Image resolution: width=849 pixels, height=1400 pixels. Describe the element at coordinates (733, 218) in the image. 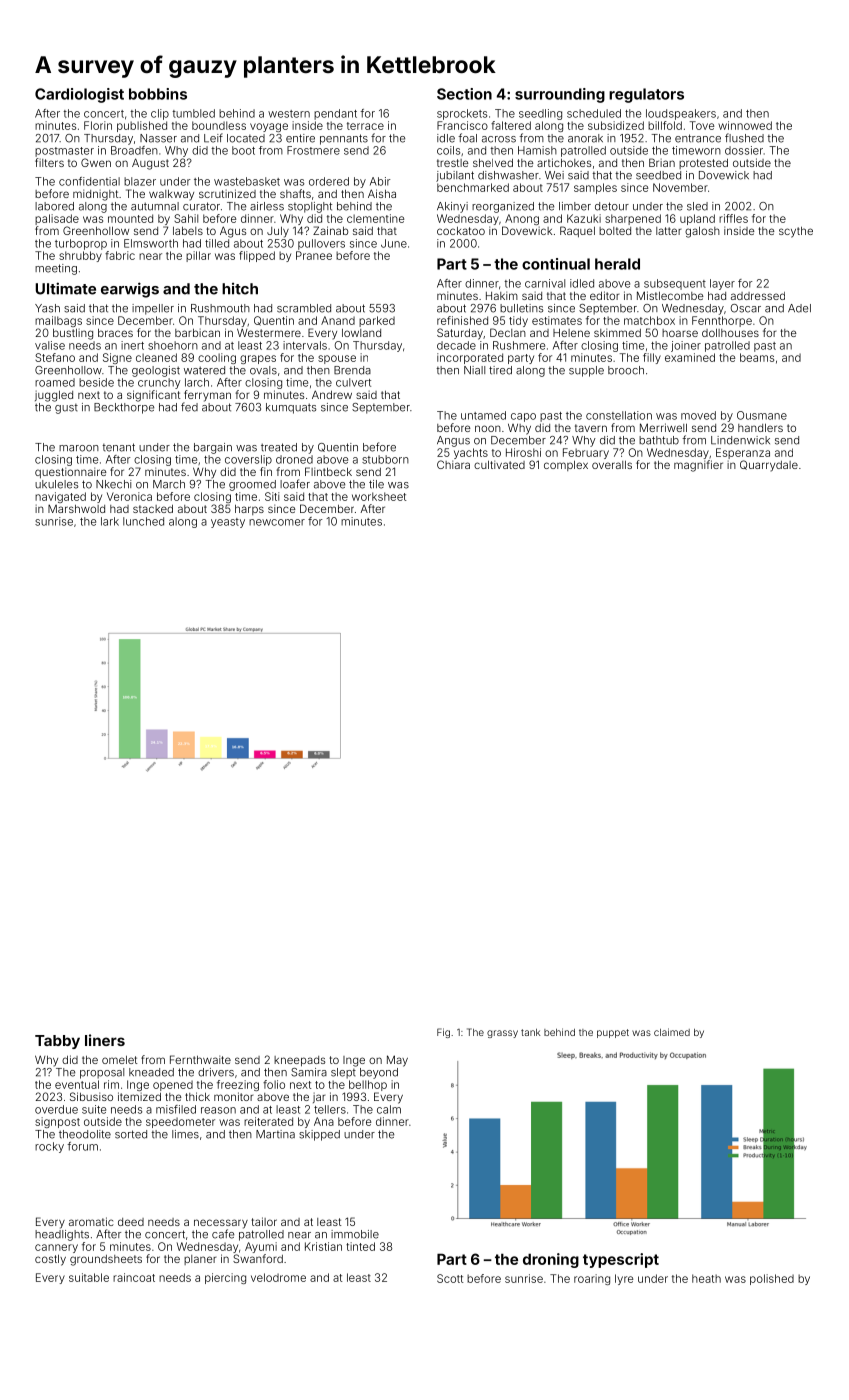

I see `riffles` at that location.
